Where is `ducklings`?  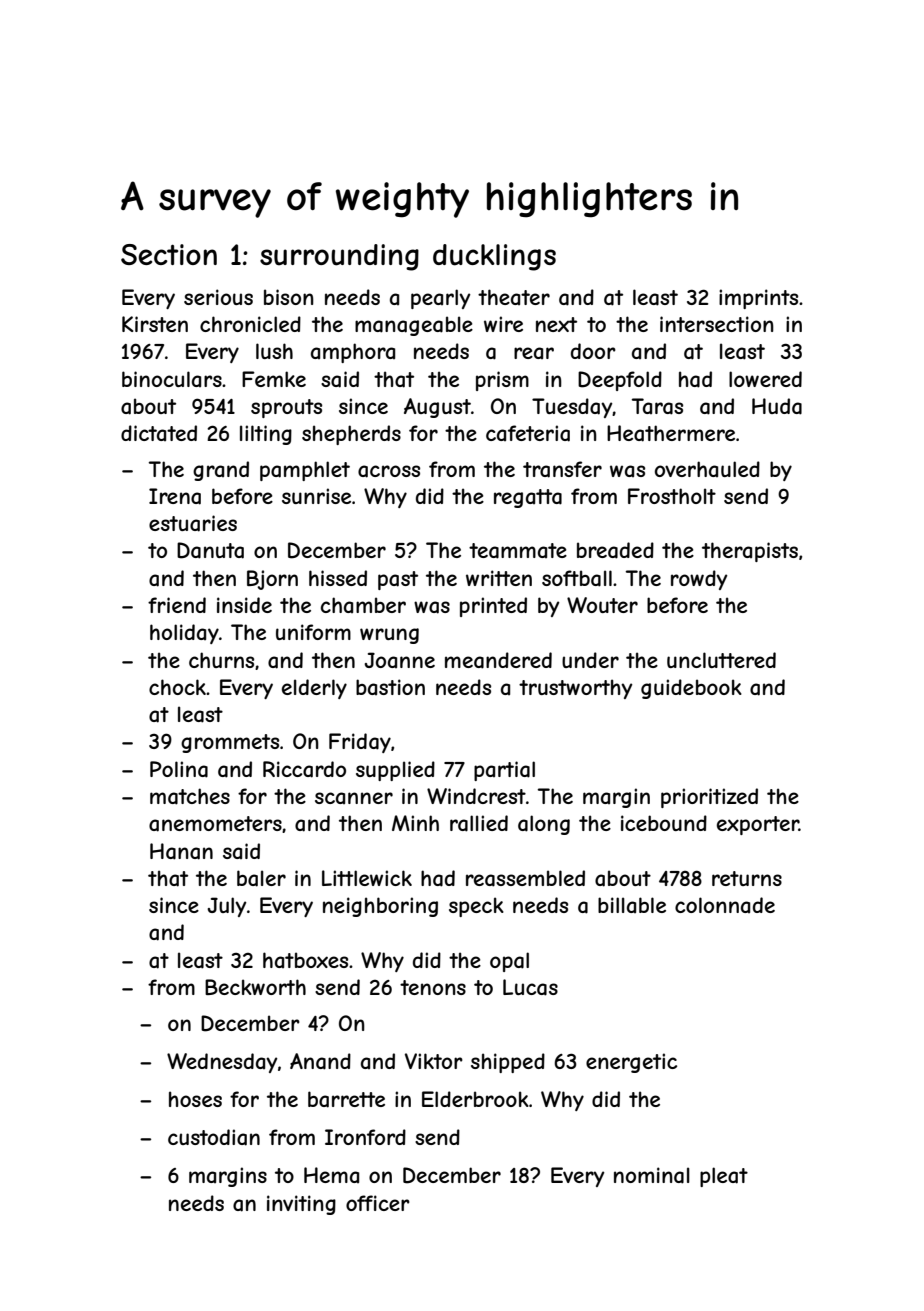 ducklings is located at coordinates (494, 257).
